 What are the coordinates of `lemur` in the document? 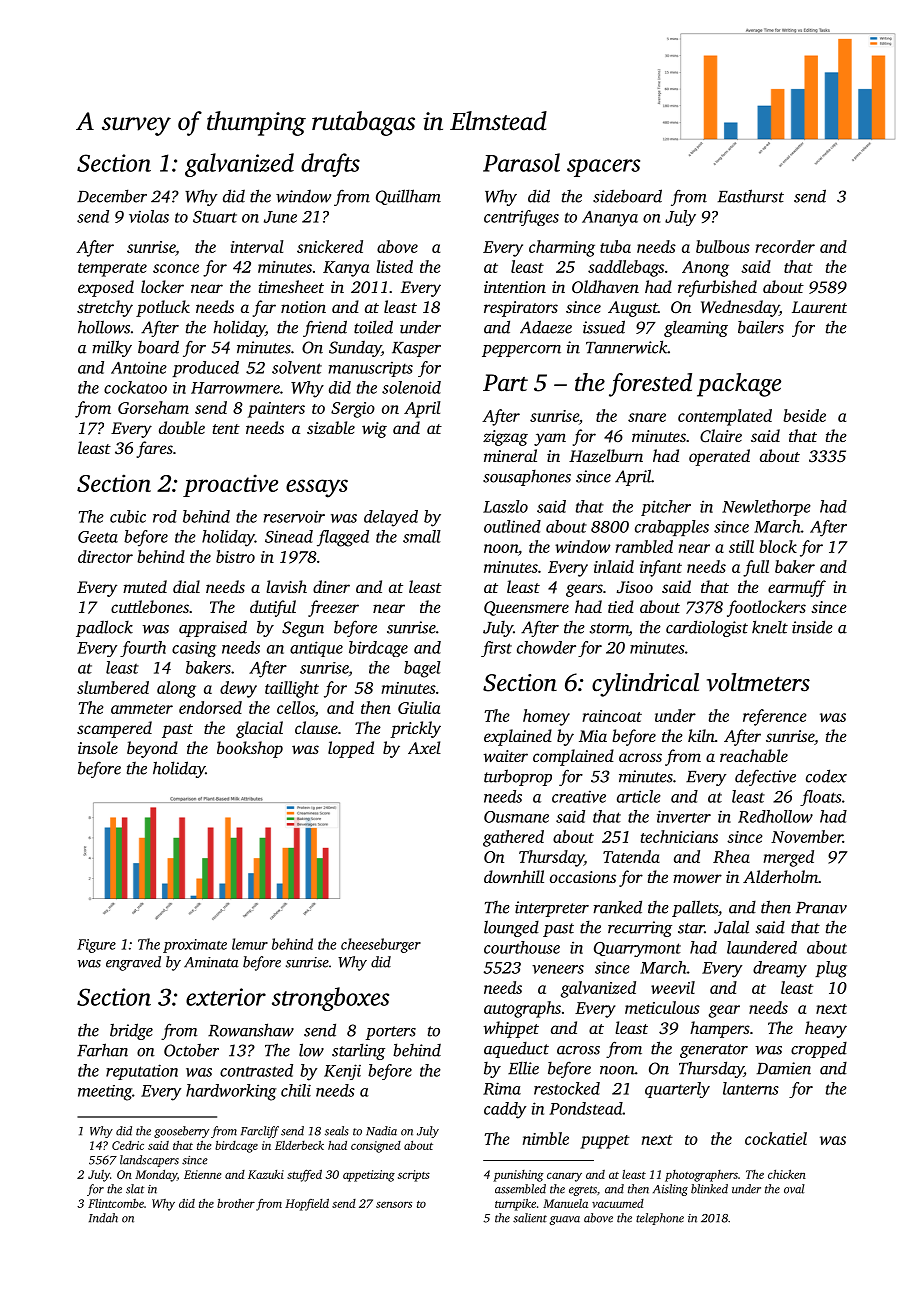 It's located at (250, 944).
